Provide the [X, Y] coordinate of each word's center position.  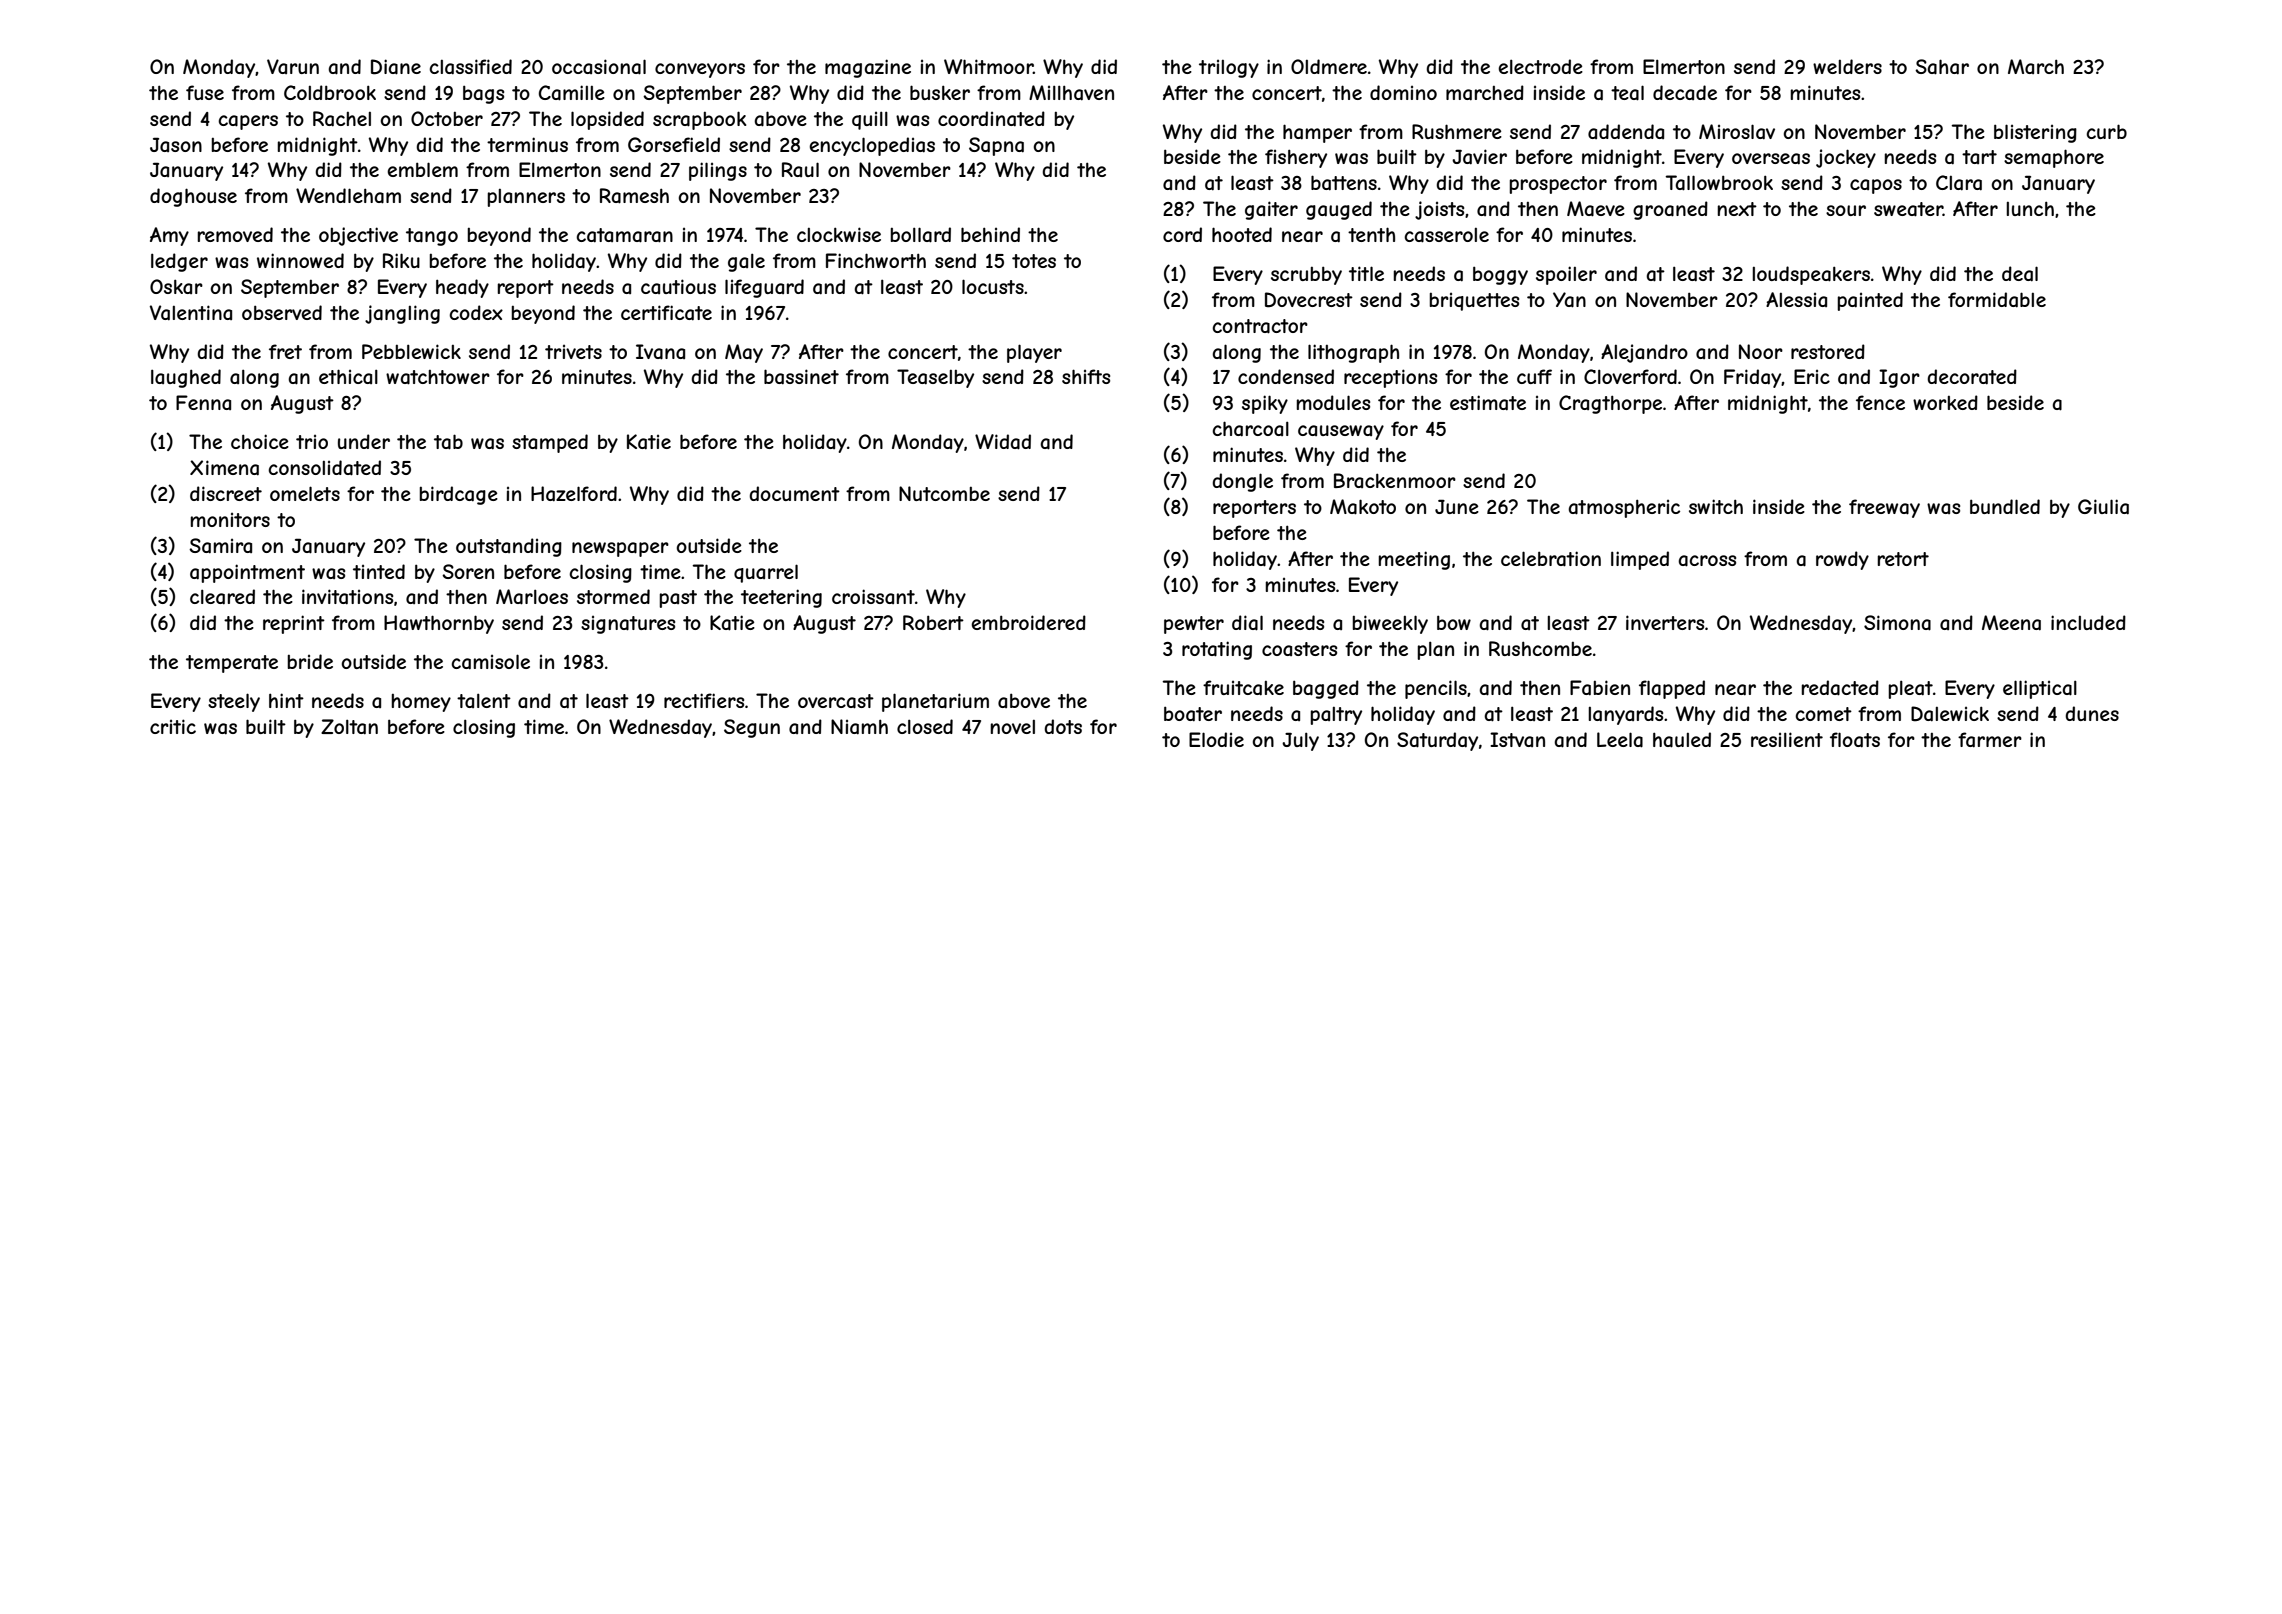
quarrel [766, 573]
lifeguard [764, 288]
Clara [1959, 183]
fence [1880, 402]
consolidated [324, 468]
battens [1344, 183]
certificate [666, 313]
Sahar [1942, 67]
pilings [718, 171]
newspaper [620, 549]
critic [173, 726]
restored [1828, 351]
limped [1640, 560]
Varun [293, 66]
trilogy [1229, 69]
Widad [1003, 442]
